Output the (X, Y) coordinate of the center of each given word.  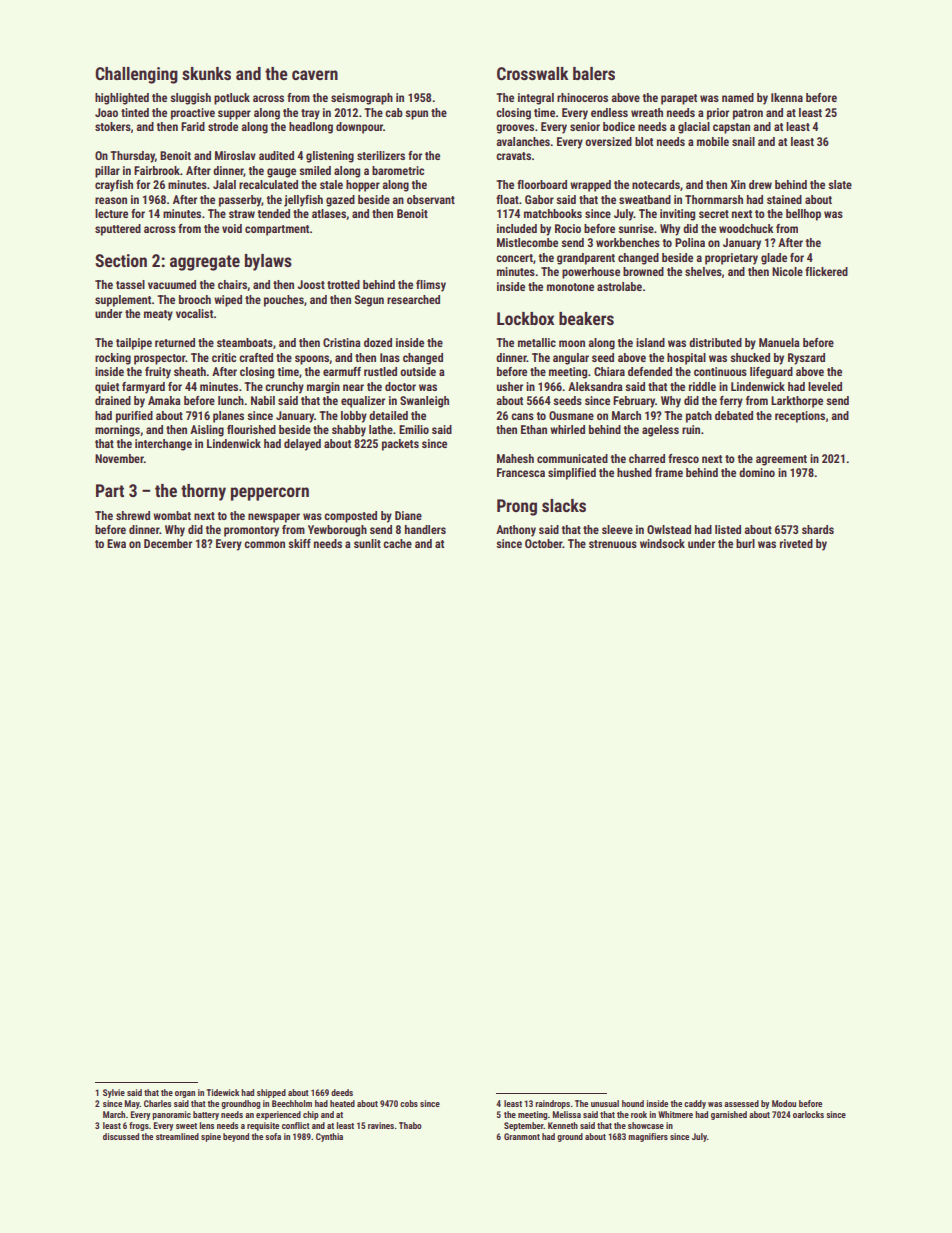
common (264, 544)
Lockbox (525, 318)
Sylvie (114, 1093)
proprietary (731, 259)
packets (400, 445)
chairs (232, 284)
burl (745, 543)
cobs (409, 1103)
